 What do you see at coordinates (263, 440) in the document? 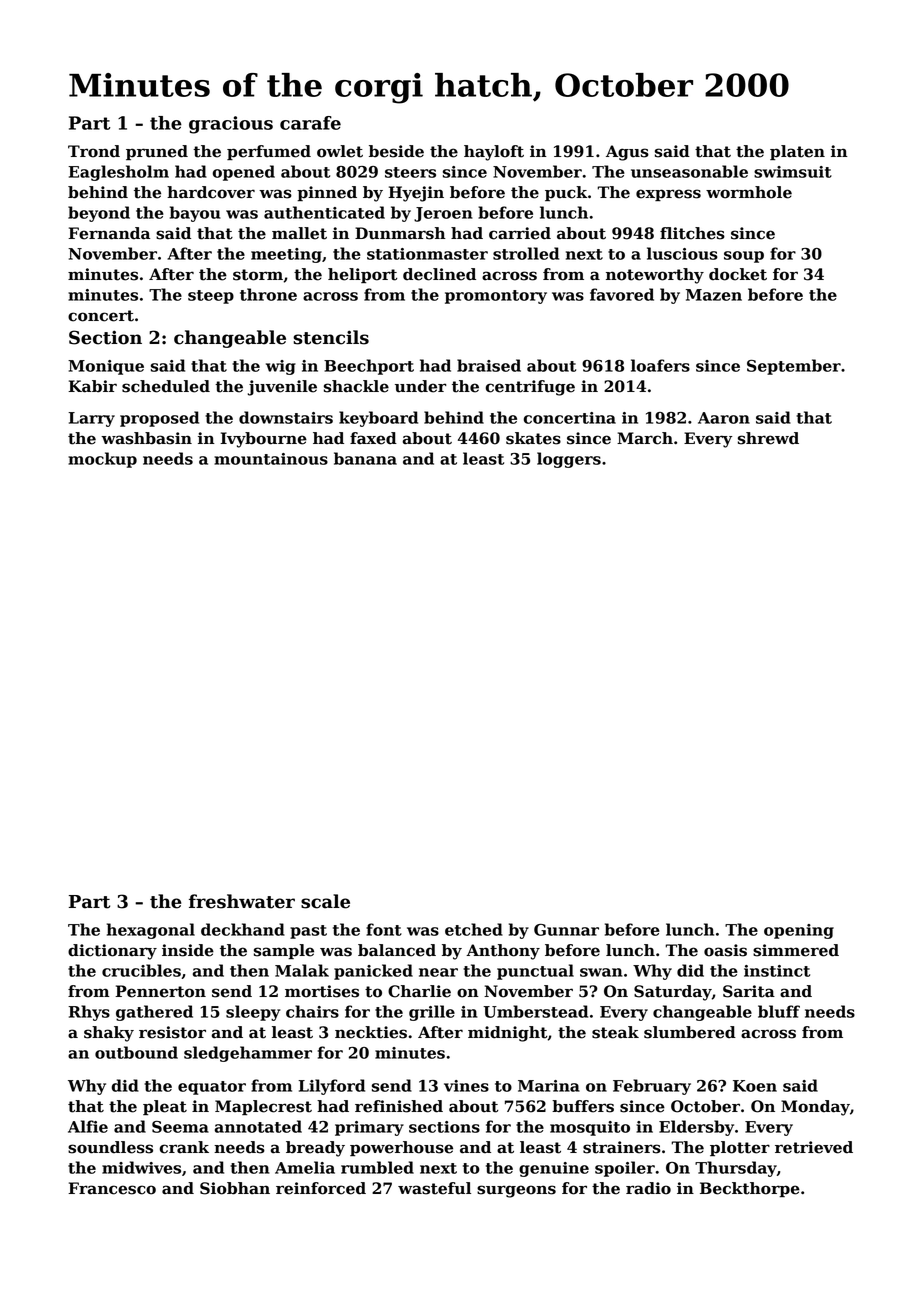
I see `Ivybourne` at bounding box center [263, 440].
